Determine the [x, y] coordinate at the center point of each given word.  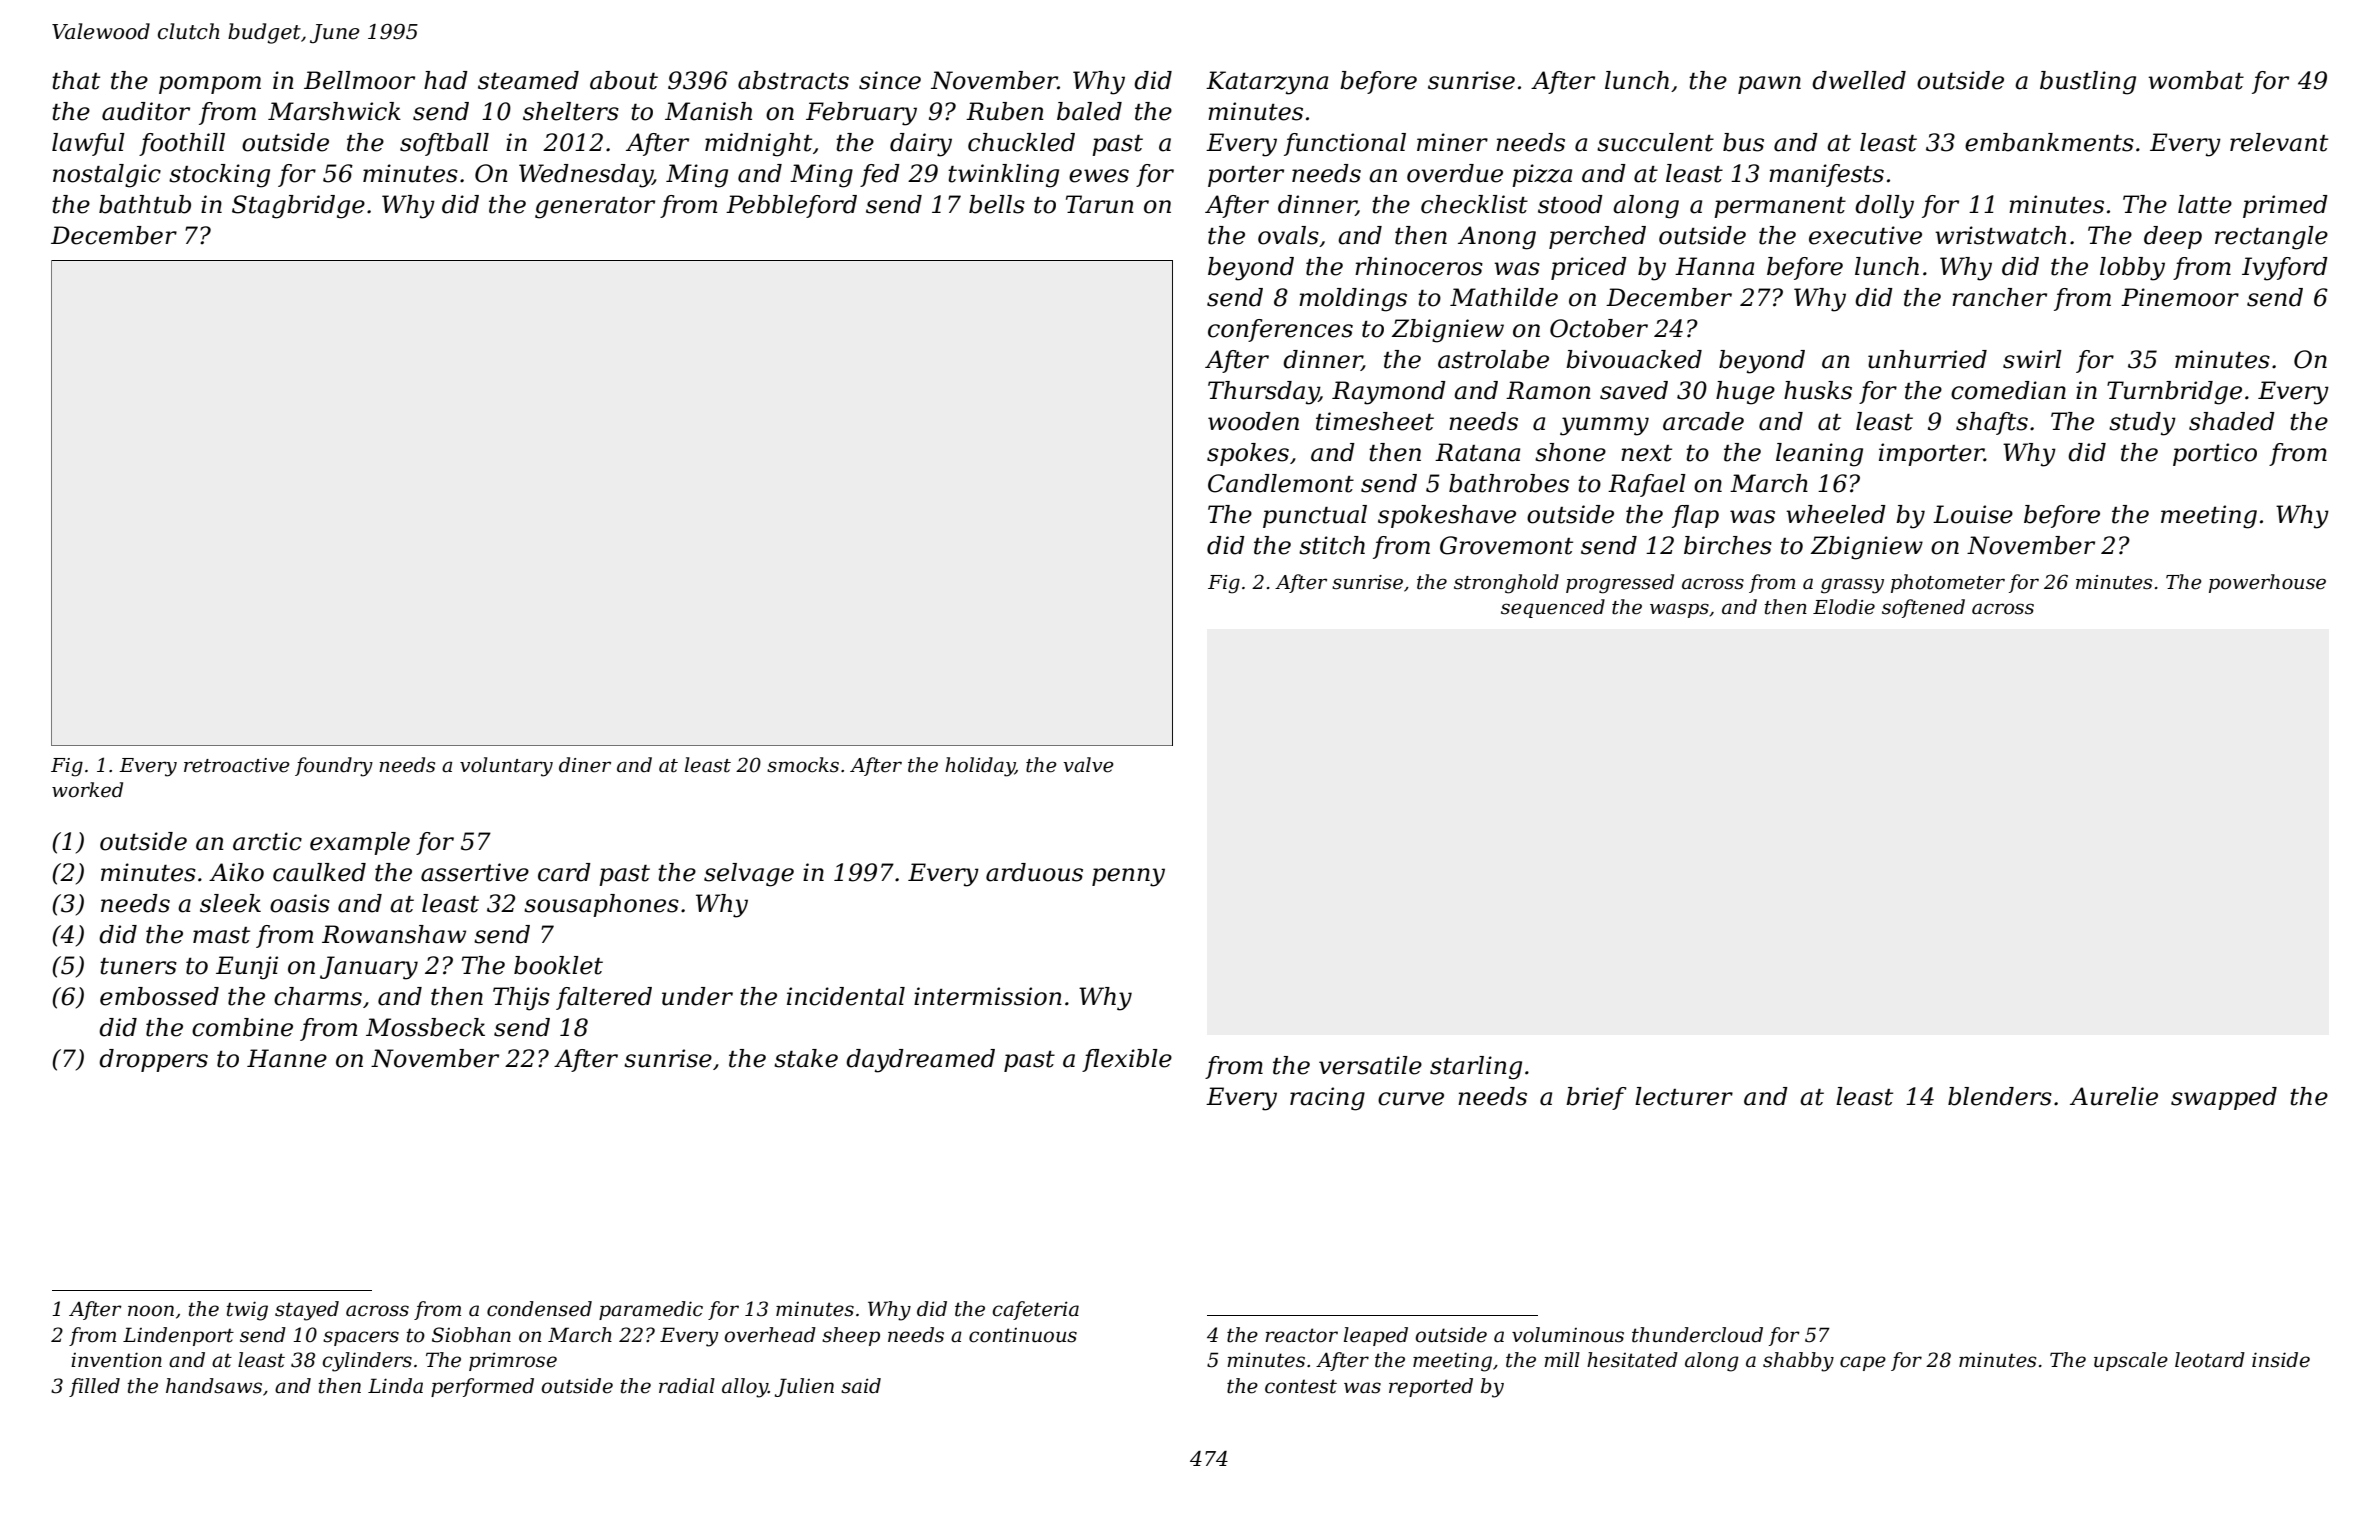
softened [1923, 608]
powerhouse [2267, 583]
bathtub [145, 204]
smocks [803, 765]
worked [87, 790]
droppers [153, 1060]
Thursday [1263, 393]
